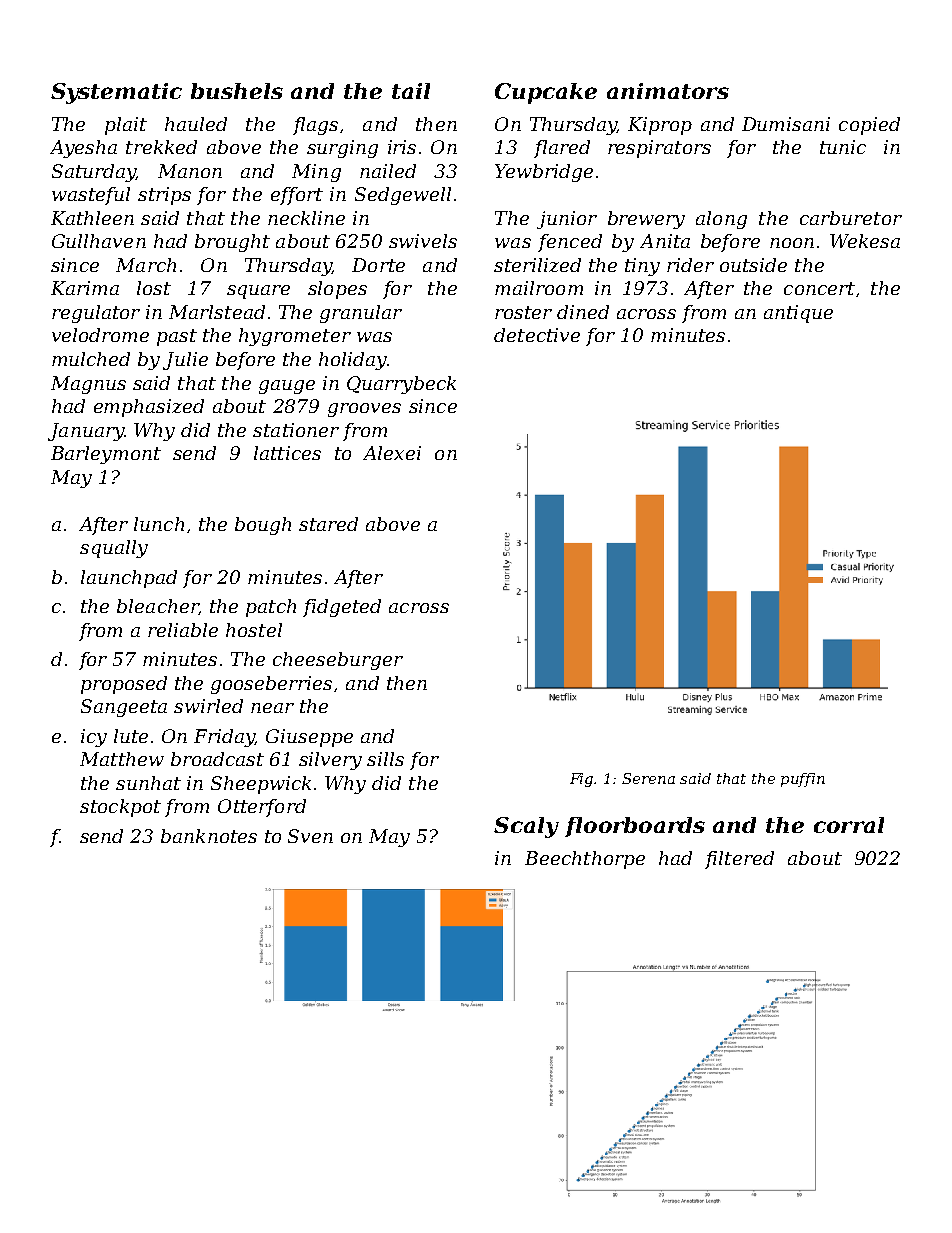  What do you see at coordinates (263, 526) in the image?
I see `bough` at bounding box center [263, 526].
